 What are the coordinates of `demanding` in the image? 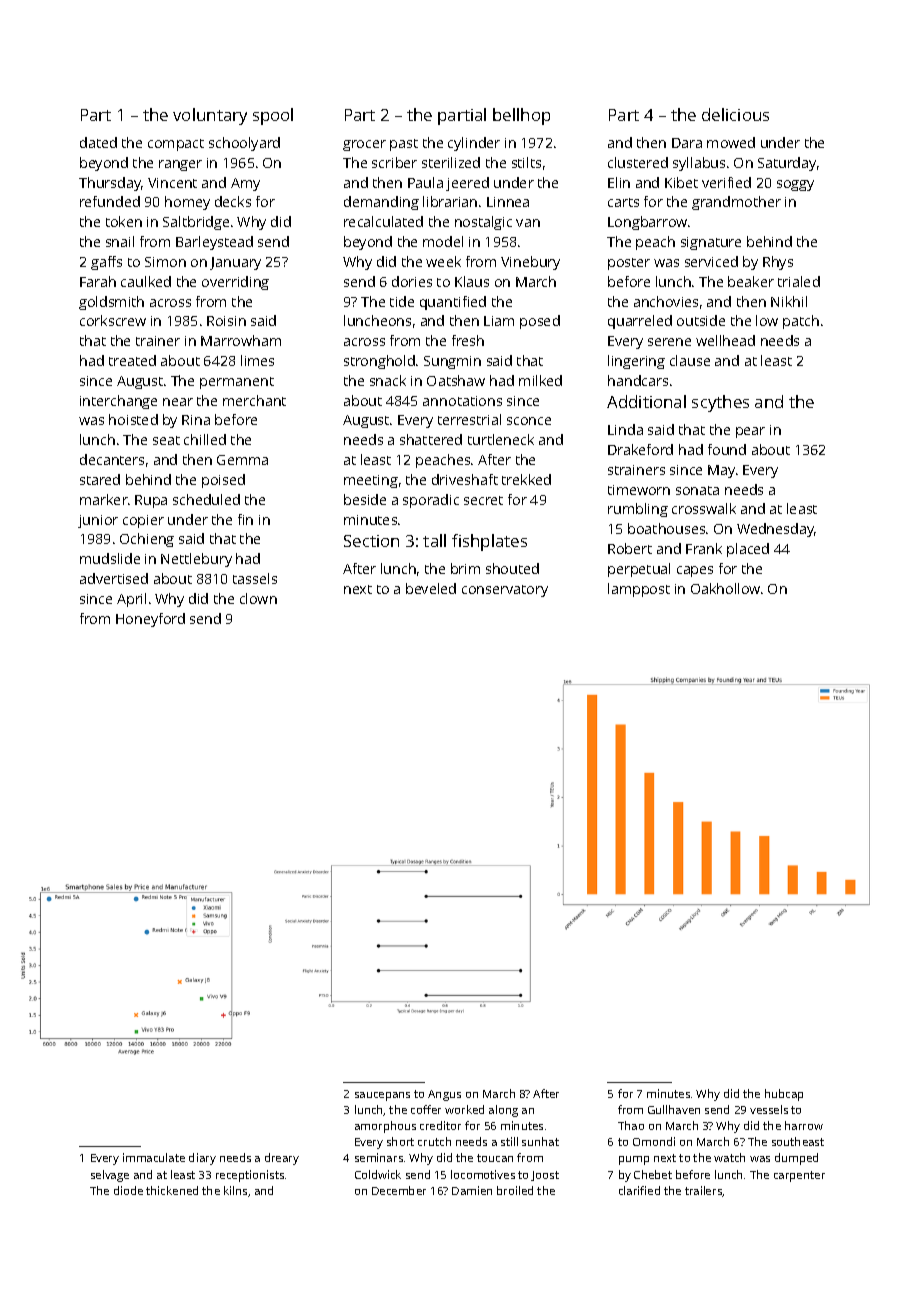 It's located at (381, 203).
